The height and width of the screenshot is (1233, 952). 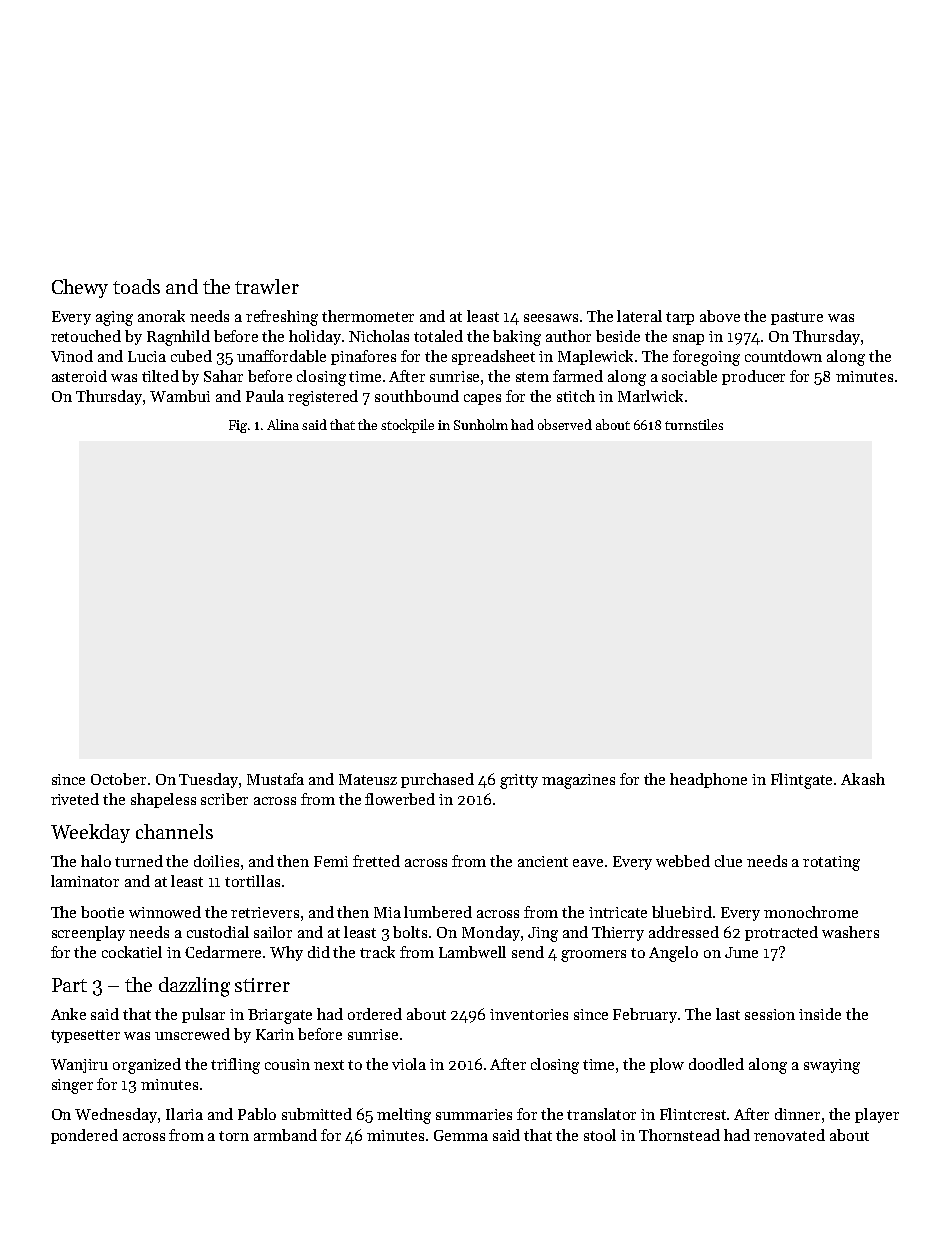 What do you see at coordinates (472, 952) in the screenshot?
I see `Lambwell` at bounding box center [472, 952].
